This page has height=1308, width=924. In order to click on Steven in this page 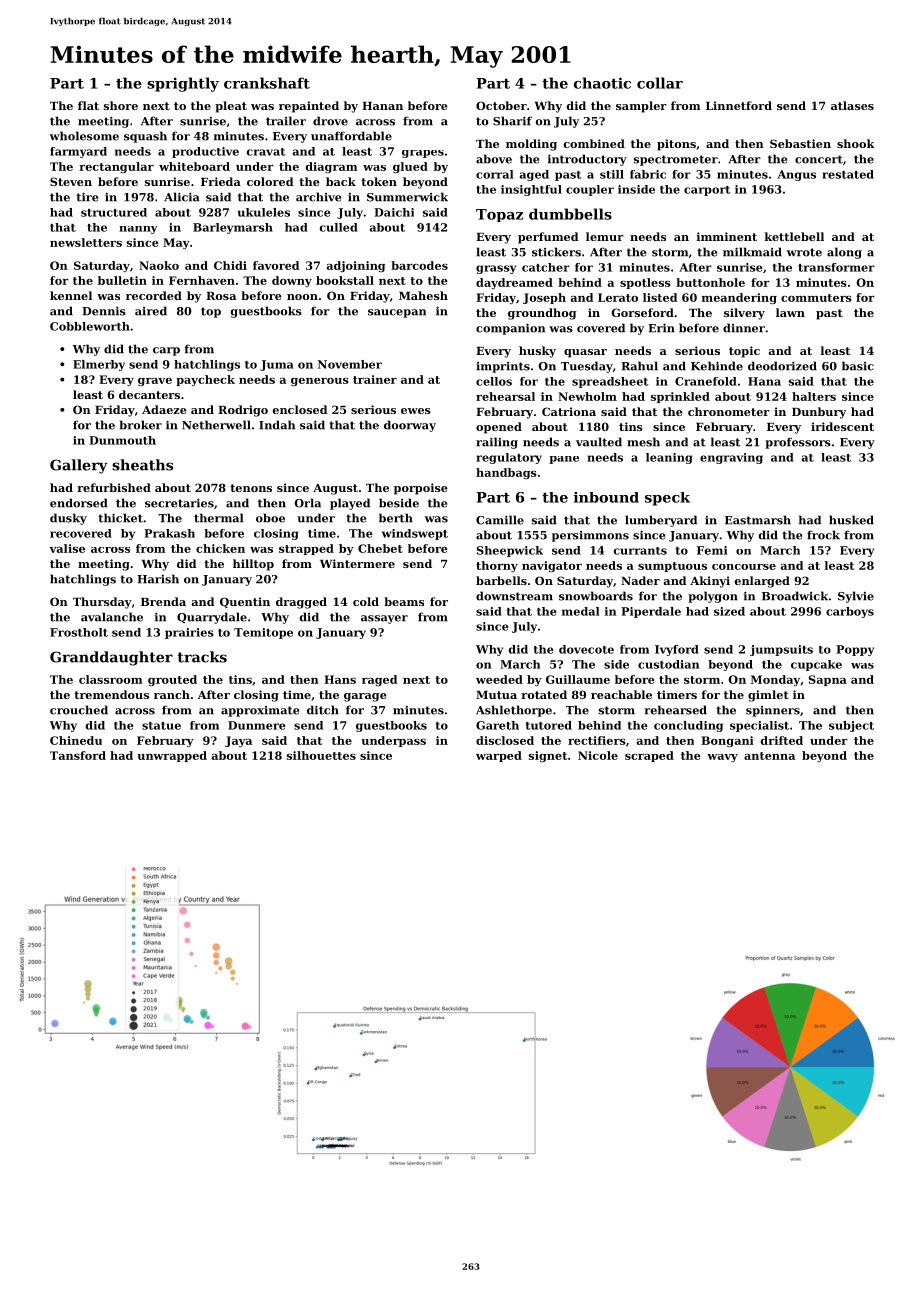, I will do `click(71, 181)`.
